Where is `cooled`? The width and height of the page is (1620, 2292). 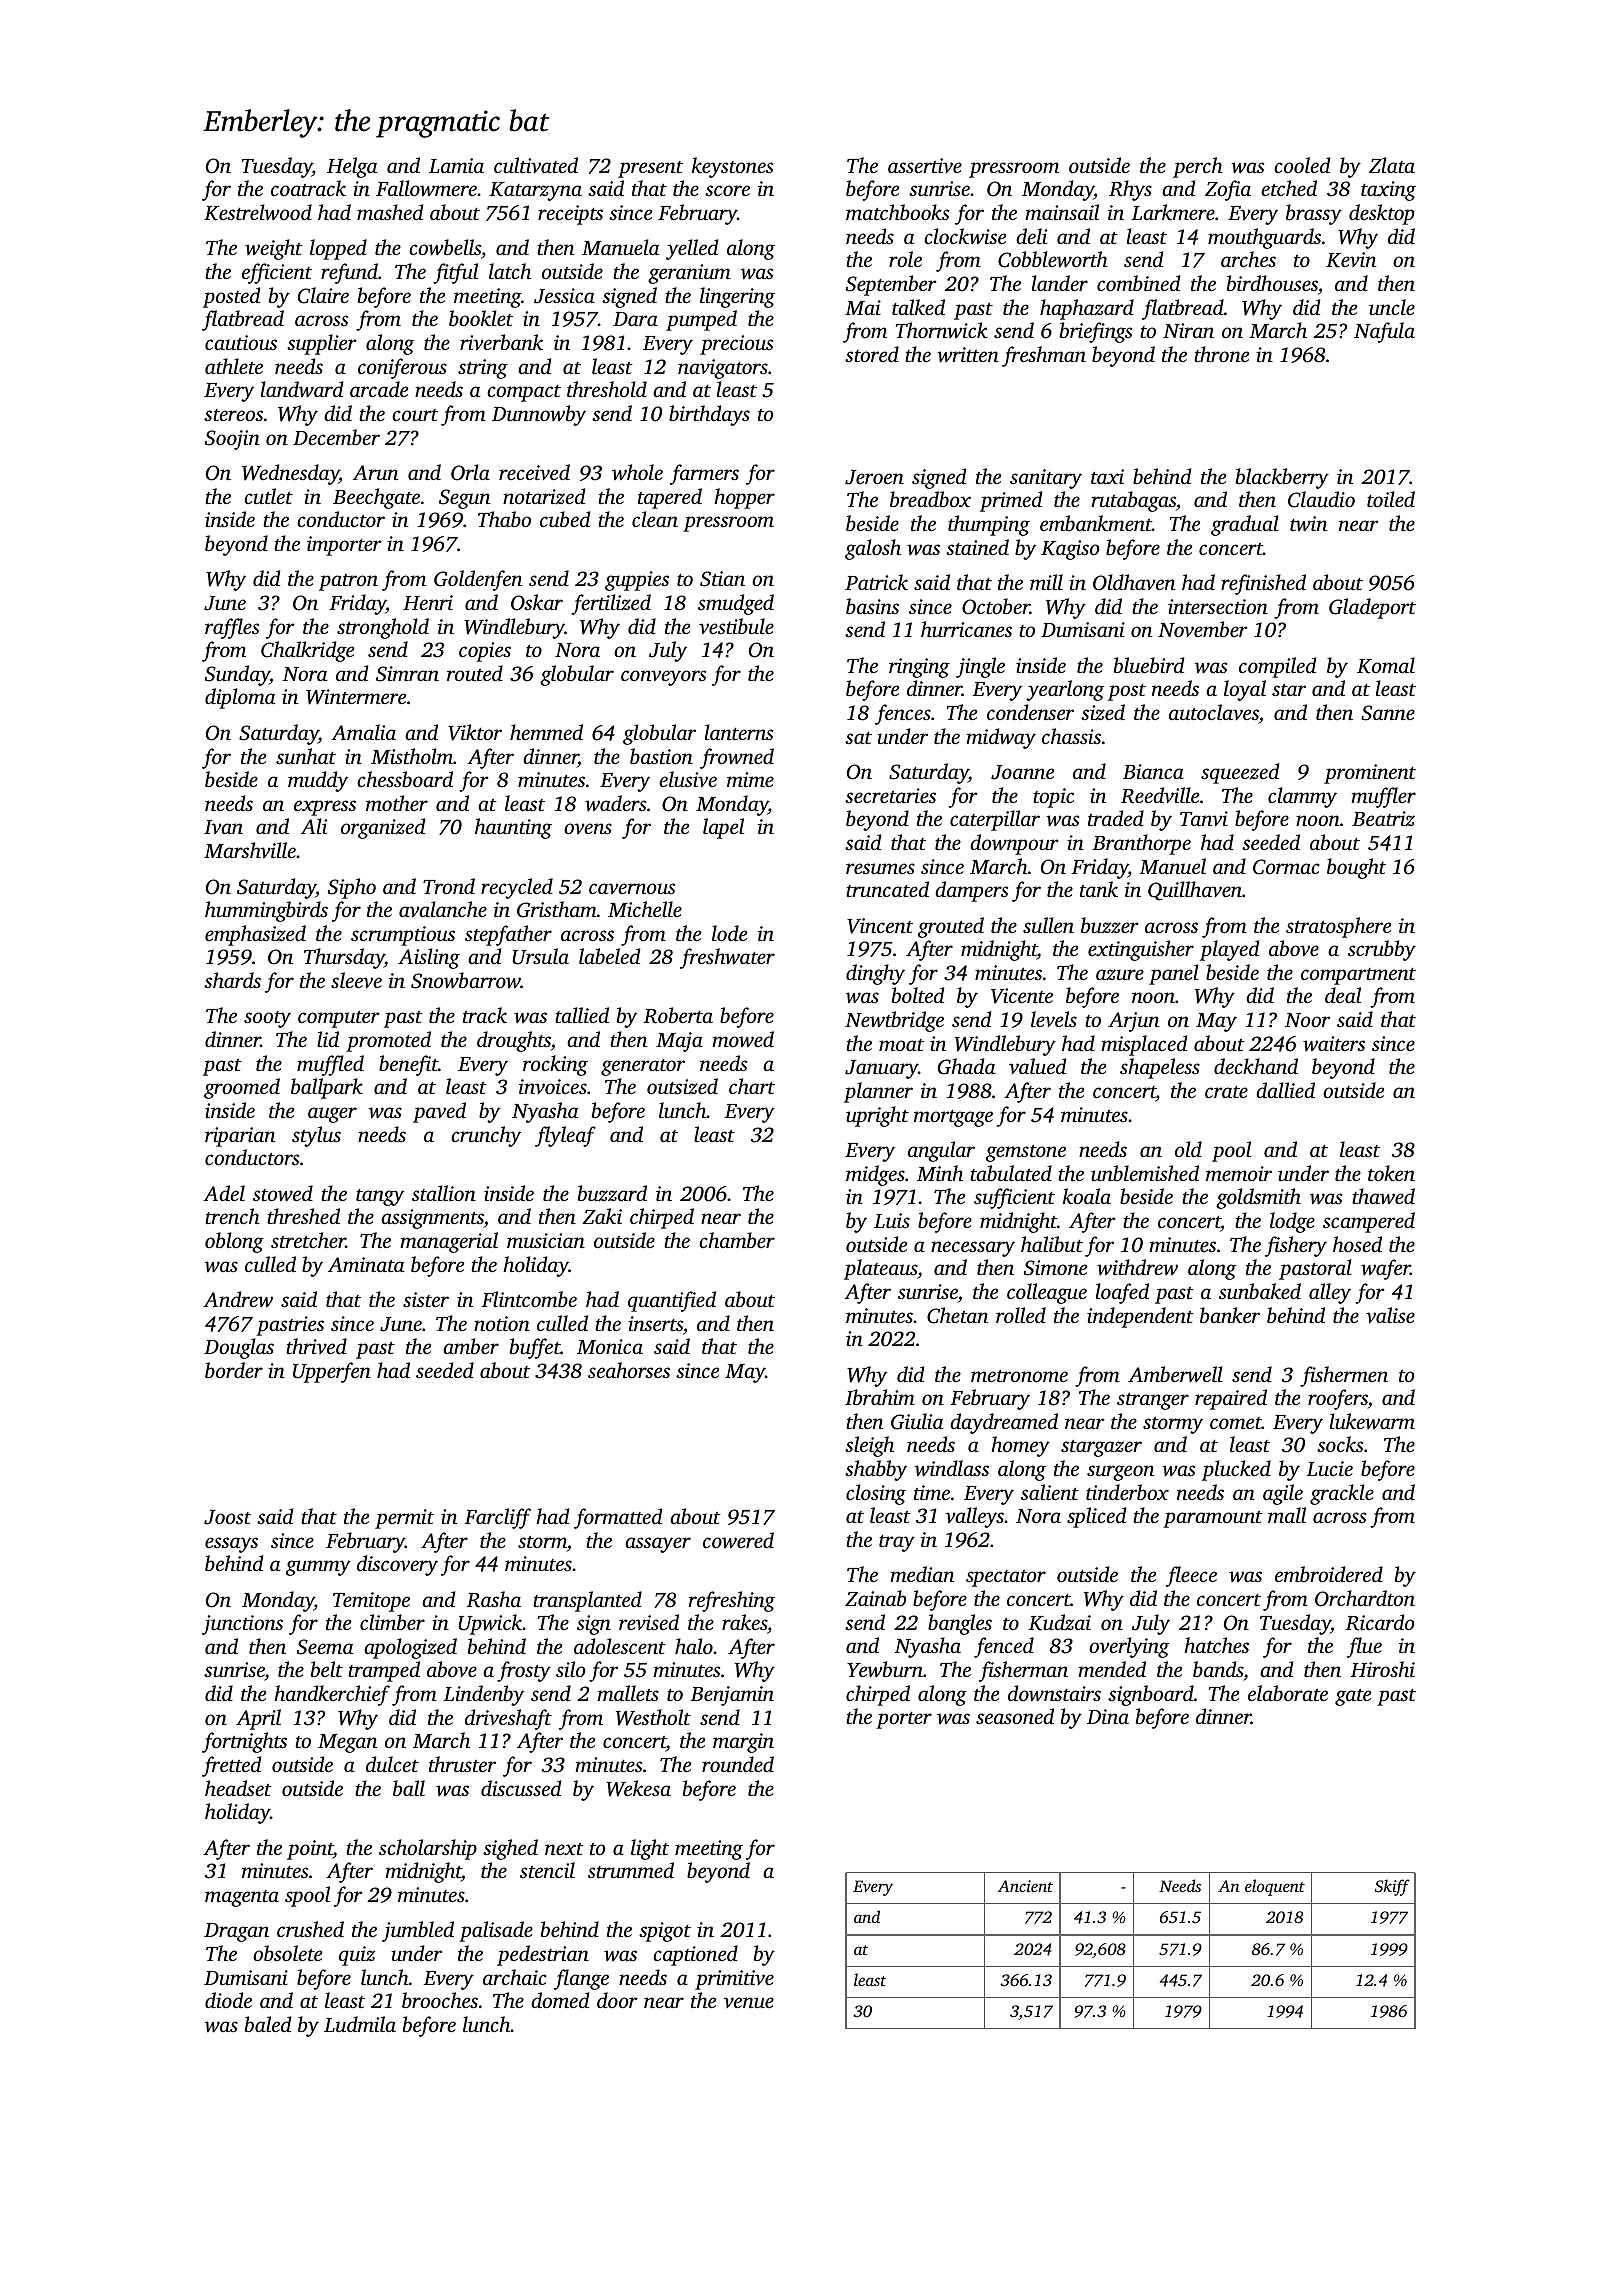 cooled is located at coordinates (1302, 165).
